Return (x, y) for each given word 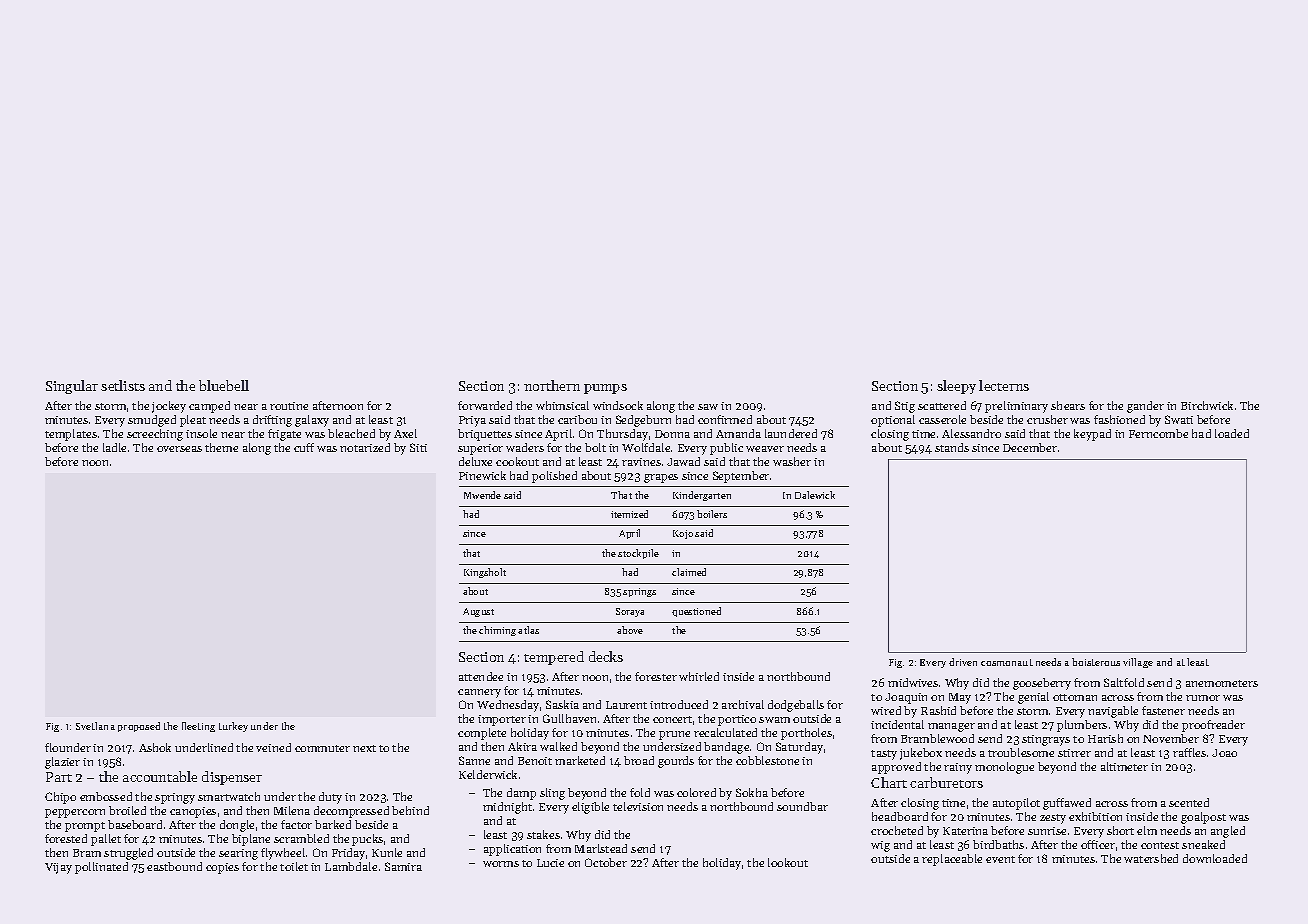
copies (222, 868)
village (1138, 663)
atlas (528, 630)
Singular (72, 387)
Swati (1179, 419)
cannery (479, 693)
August (478, 612)
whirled (699, 676)
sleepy (956, 387)
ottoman (1075, 697)
